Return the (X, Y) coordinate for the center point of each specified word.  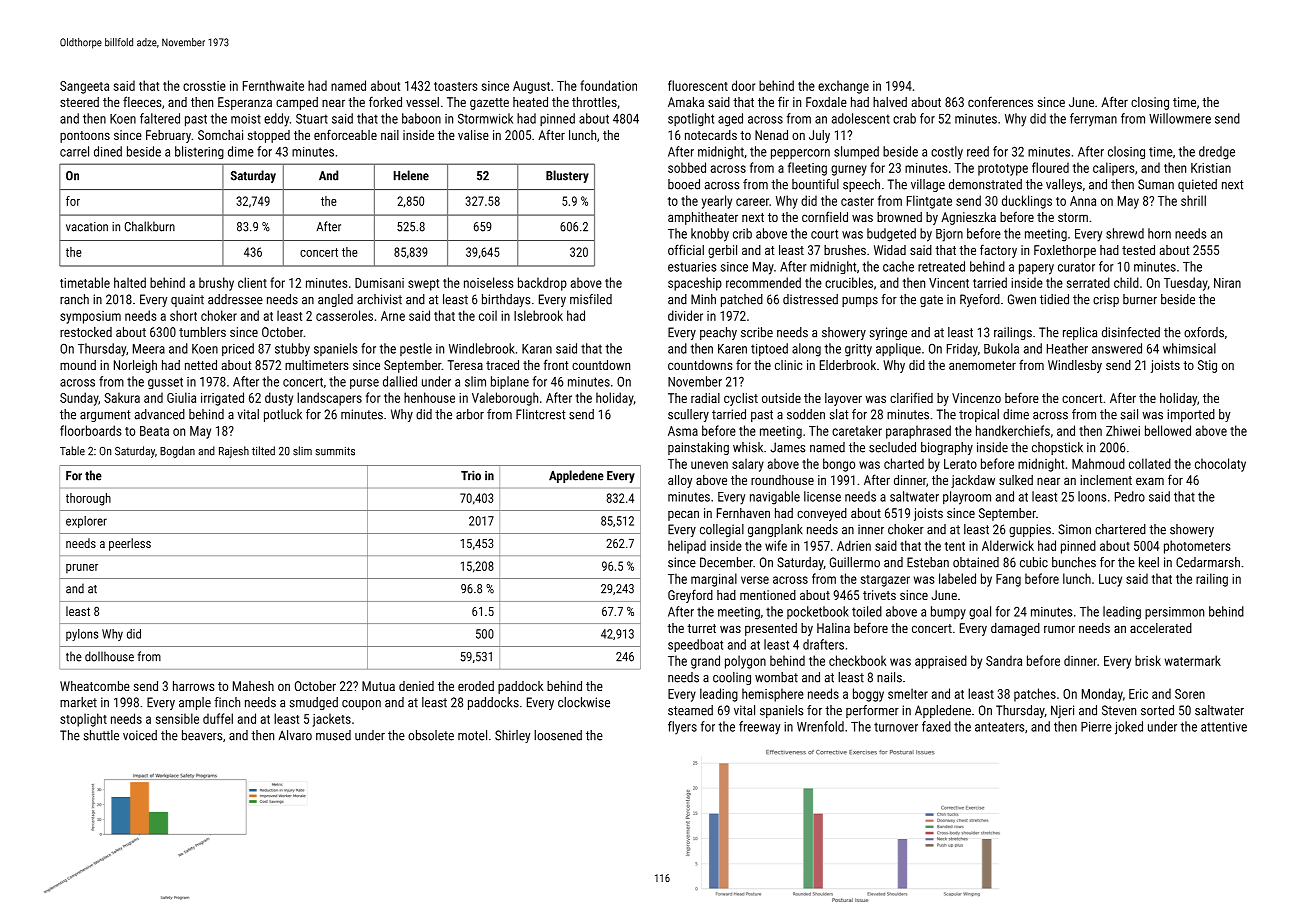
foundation (608, 85)
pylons (82, 635)
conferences (1000, 101)
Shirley (512, 736)
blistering (199, 152)
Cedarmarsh (1208, 562)
